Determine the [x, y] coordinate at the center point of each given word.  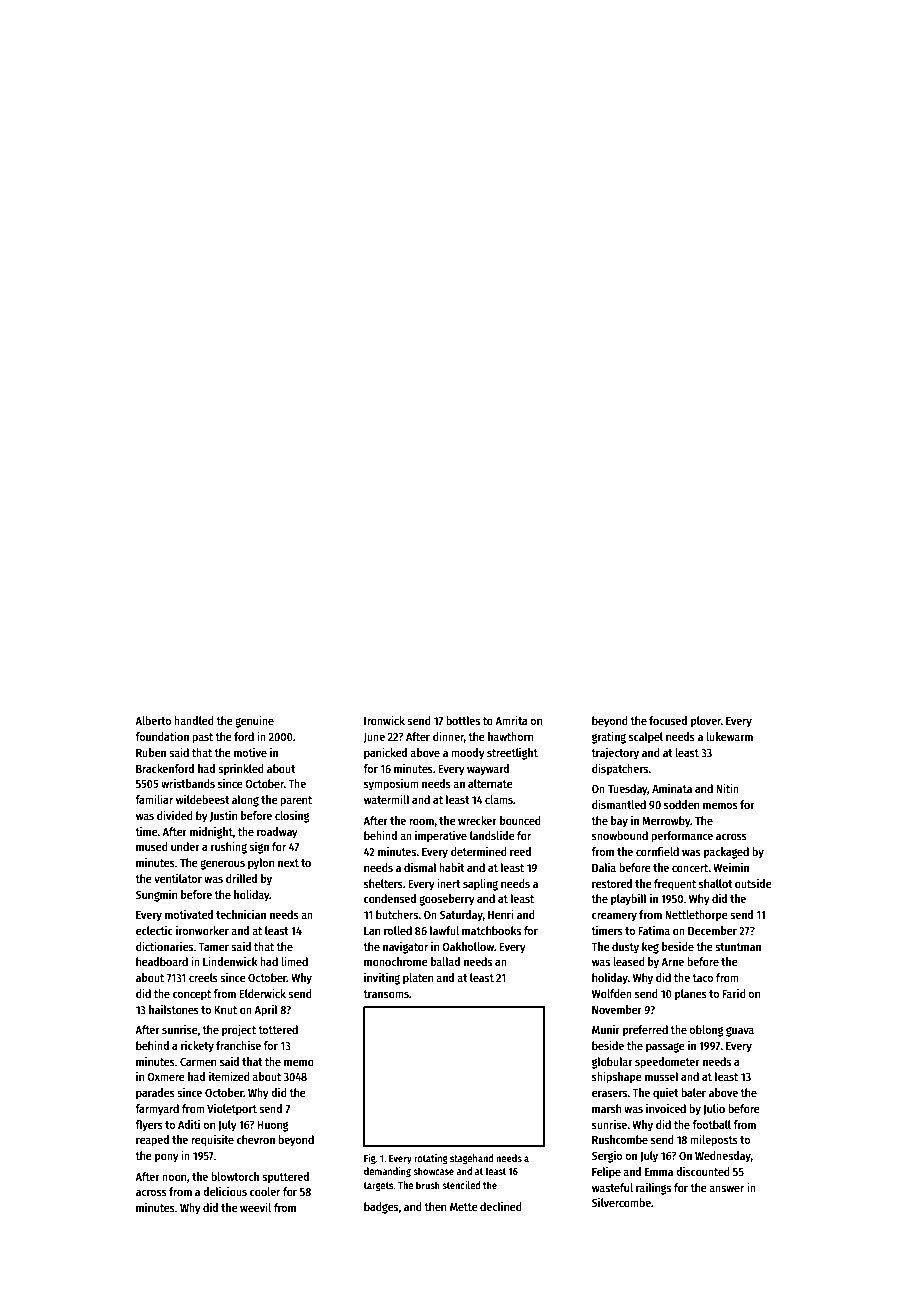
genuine [254, 721]
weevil [255, 1207]
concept [192, 995]
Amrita [511, 720]
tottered [278, 1029]
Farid [734, 993]
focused [668, 720]
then [435, 1206]
